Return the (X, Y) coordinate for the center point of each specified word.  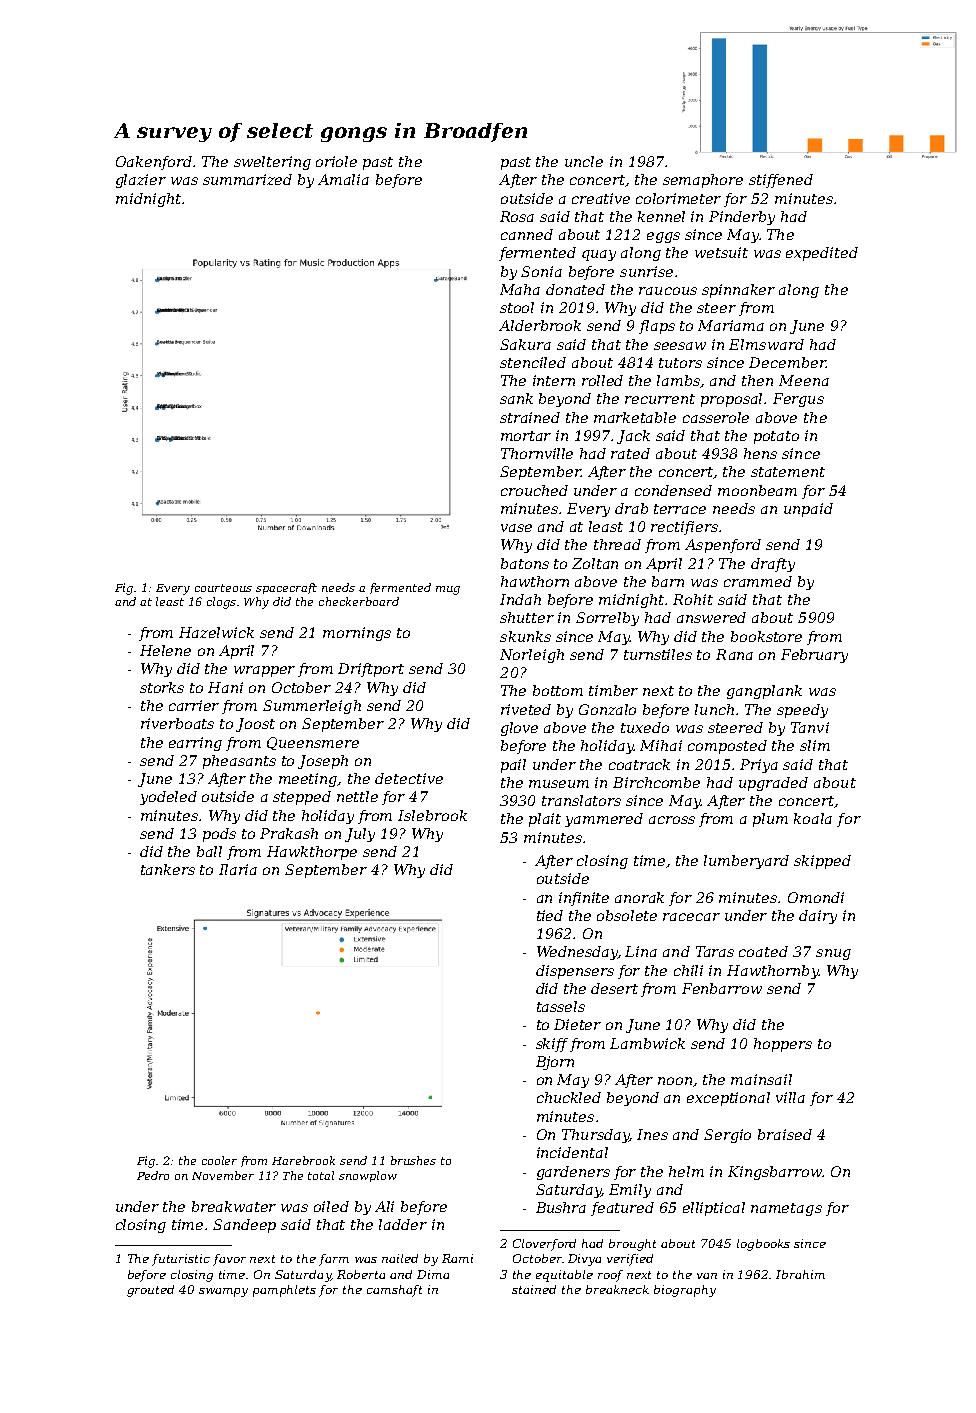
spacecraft (286, 588)
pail (513, 766)
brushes (413, 1160)
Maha (520, 289)
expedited (822, 254)
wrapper (264, 671)
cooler (219, 1160)
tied (550, 915)
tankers (168, 869)
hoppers (783, 1045)
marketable (635, 417)
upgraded (773, 784)
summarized (247, 179)
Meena (804, 380)
